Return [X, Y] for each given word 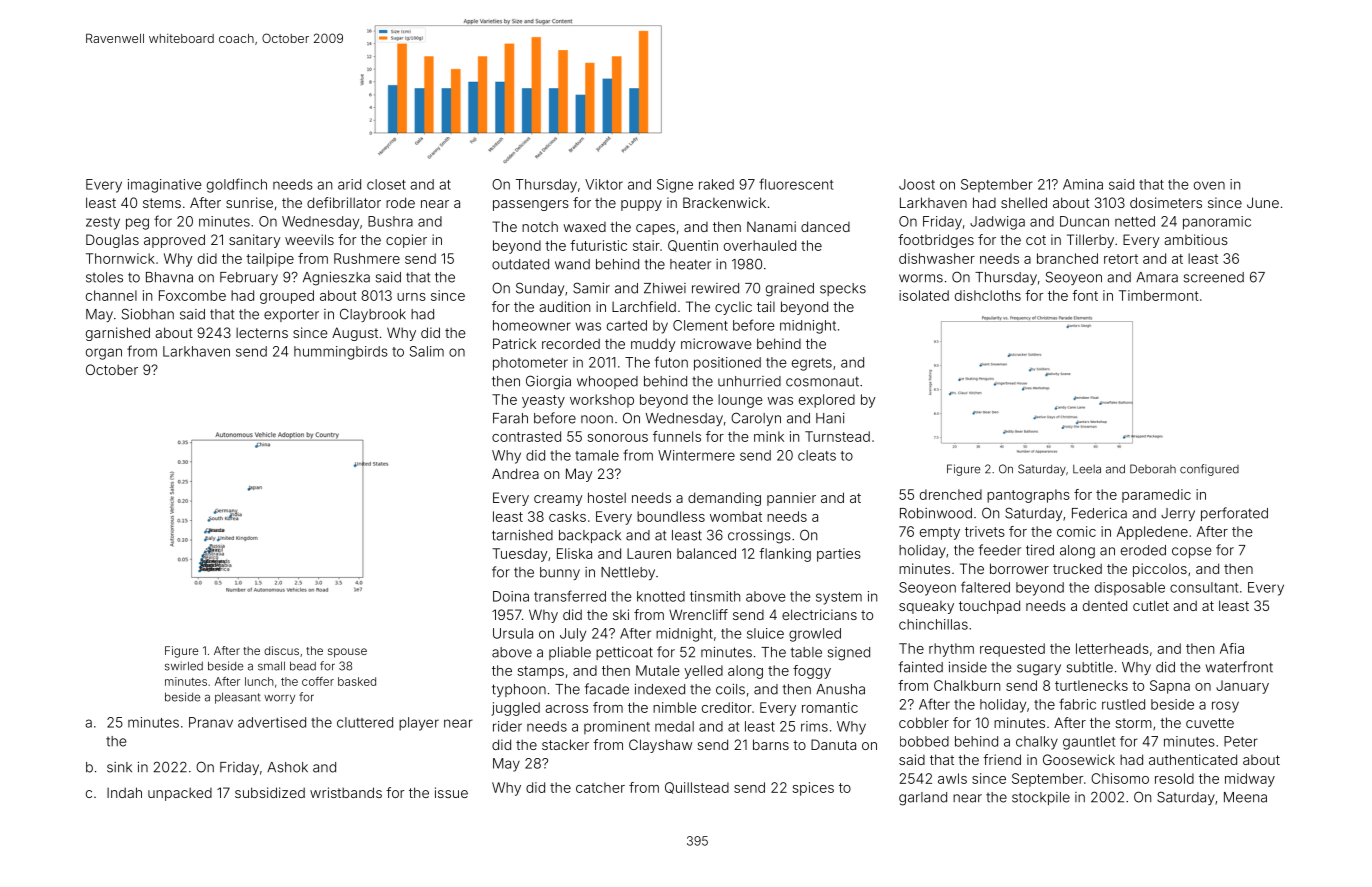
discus [281, 650]
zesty [103, 223]
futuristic [598, 245]
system [839, 598]
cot [1036, 240]
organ [104, 354]
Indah [124, 792]
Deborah [1153, 469]
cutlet [1151, 605]
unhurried [749, 381]
